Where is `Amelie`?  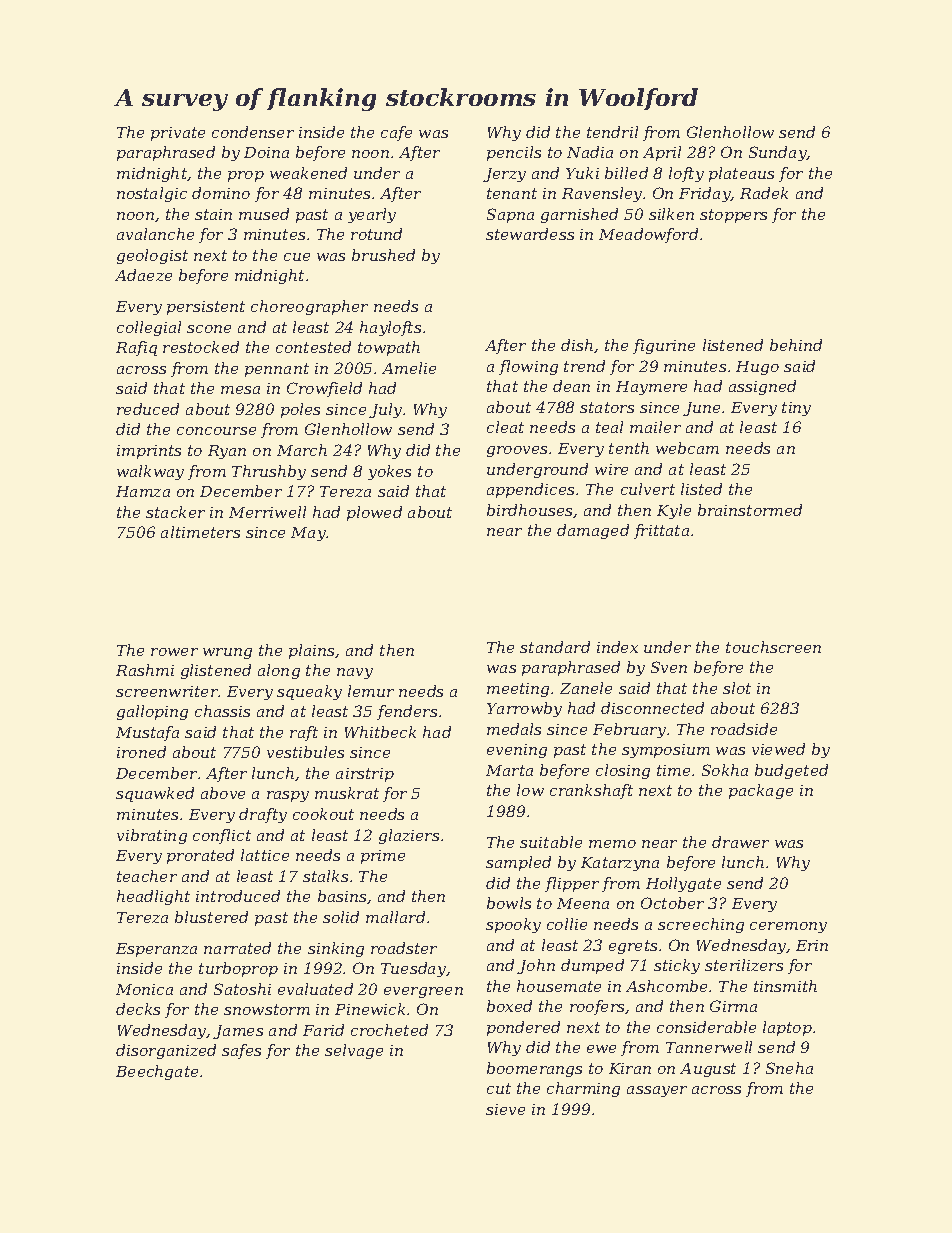 Amelie is located at coordinates (409, 368).
